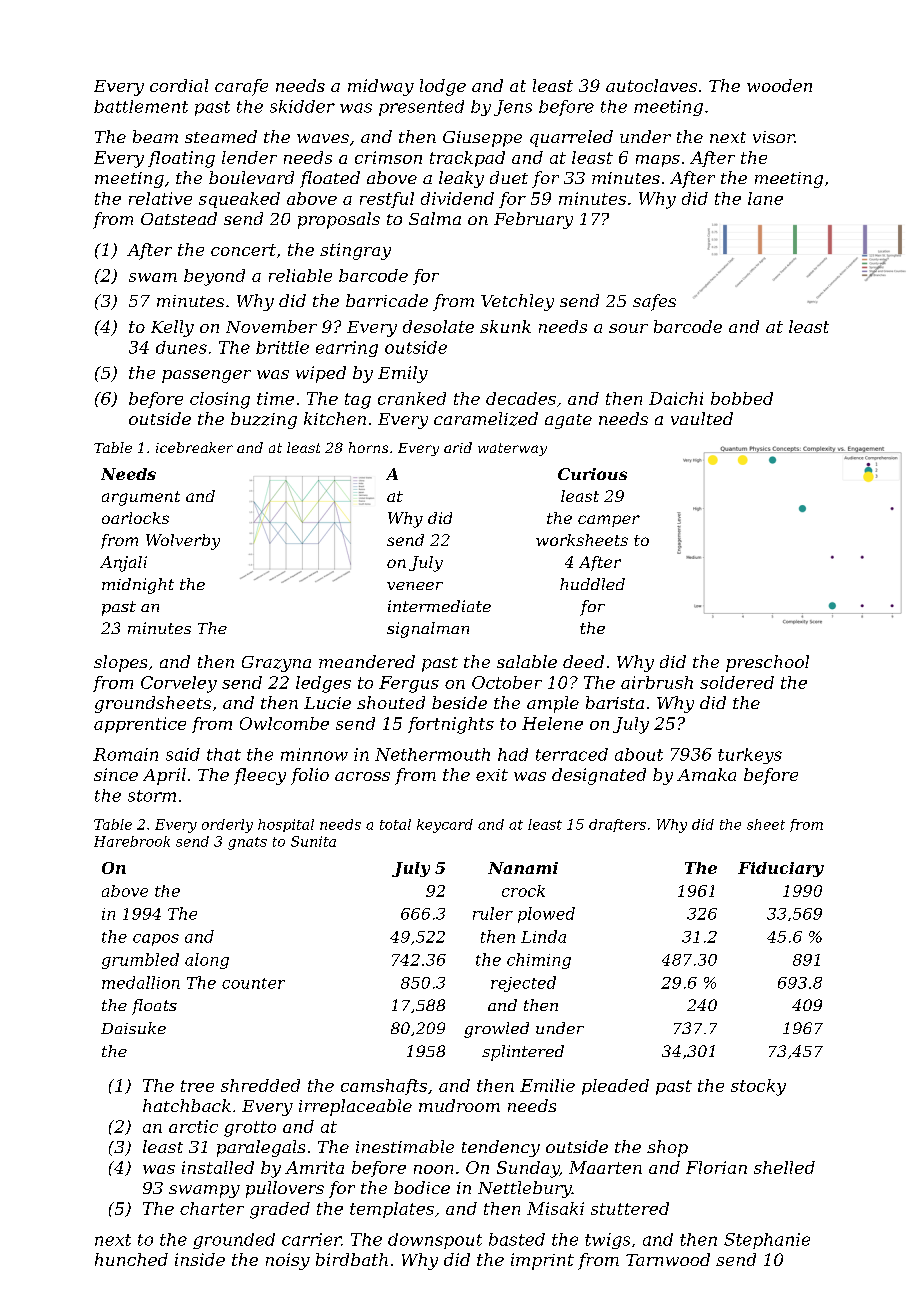  What do you see at coordinates (187, 1105) in the screenshot?
I see `hatchback` at bounding box center [187, 1105].
